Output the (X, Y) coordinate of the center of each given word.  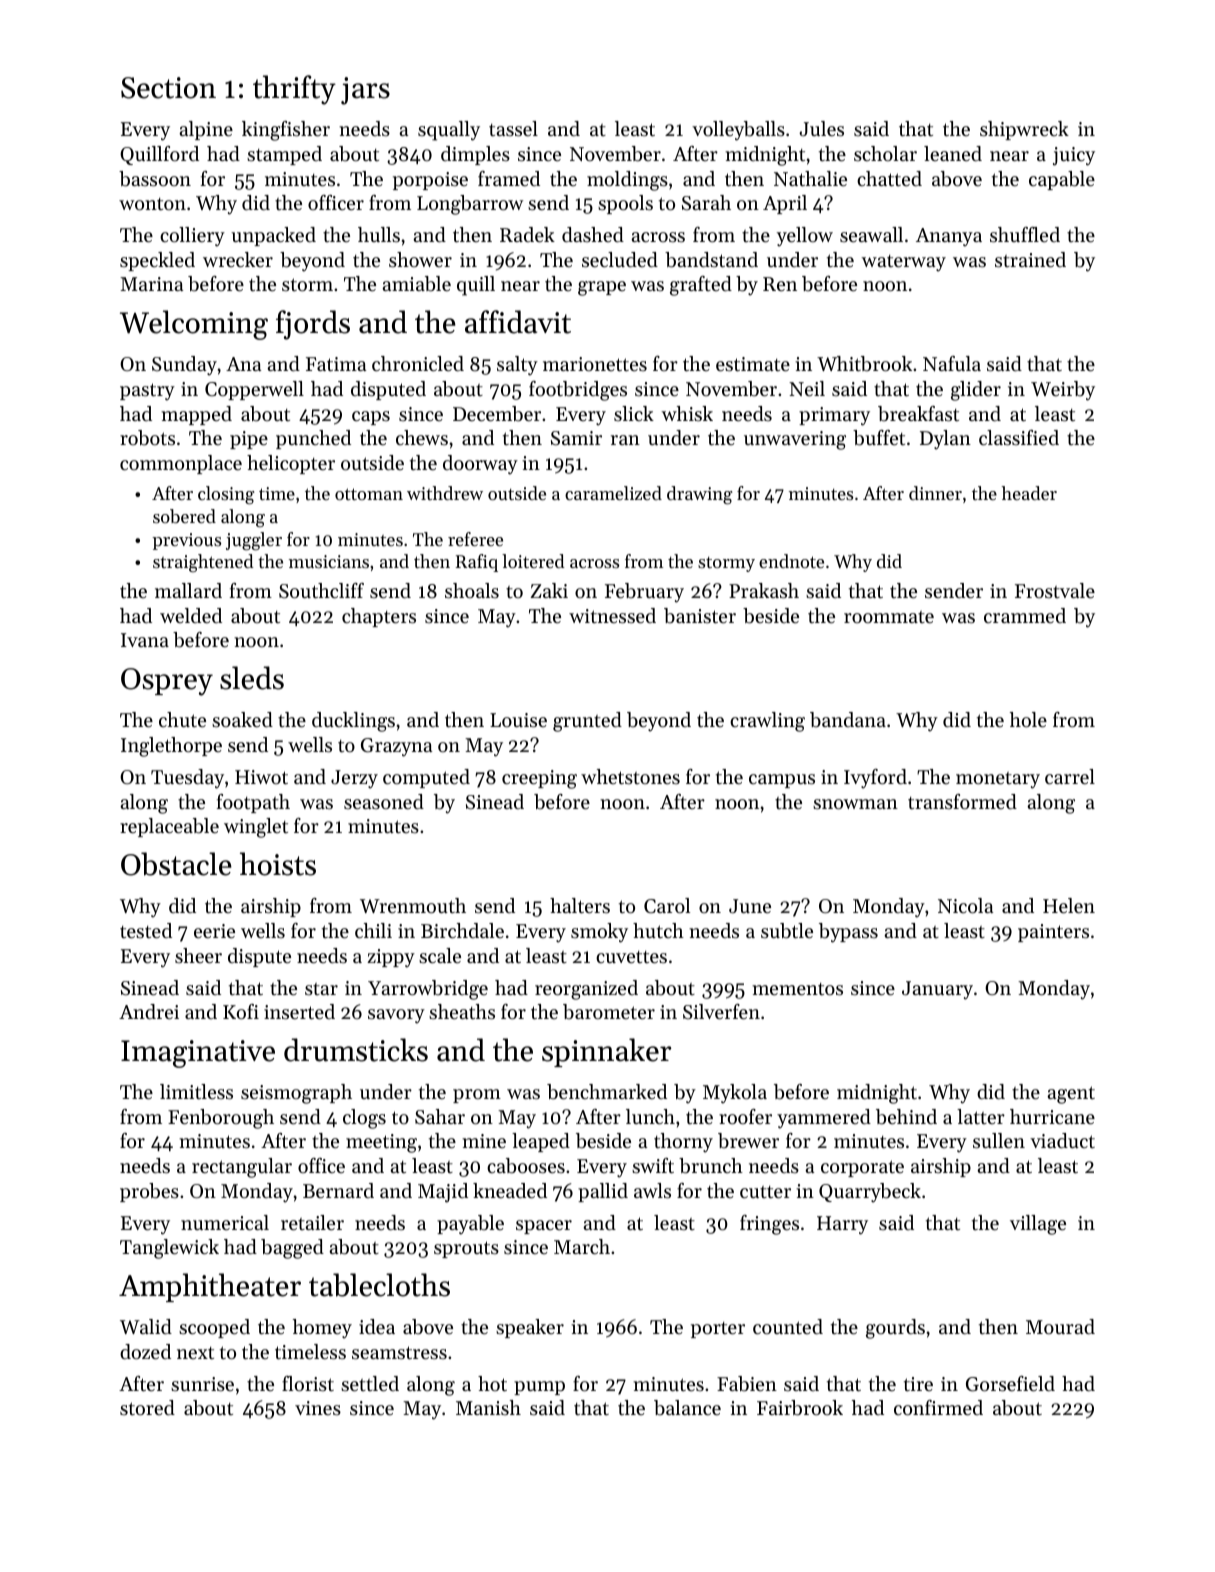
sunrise (202, 1384)
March (582, 1246)
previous (186, 541)
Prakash (764, 591)
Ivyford (875, 779)
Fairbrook (800, 1408)
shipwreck (1024, 130)
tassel (513, 129)
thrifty (294, 90)
